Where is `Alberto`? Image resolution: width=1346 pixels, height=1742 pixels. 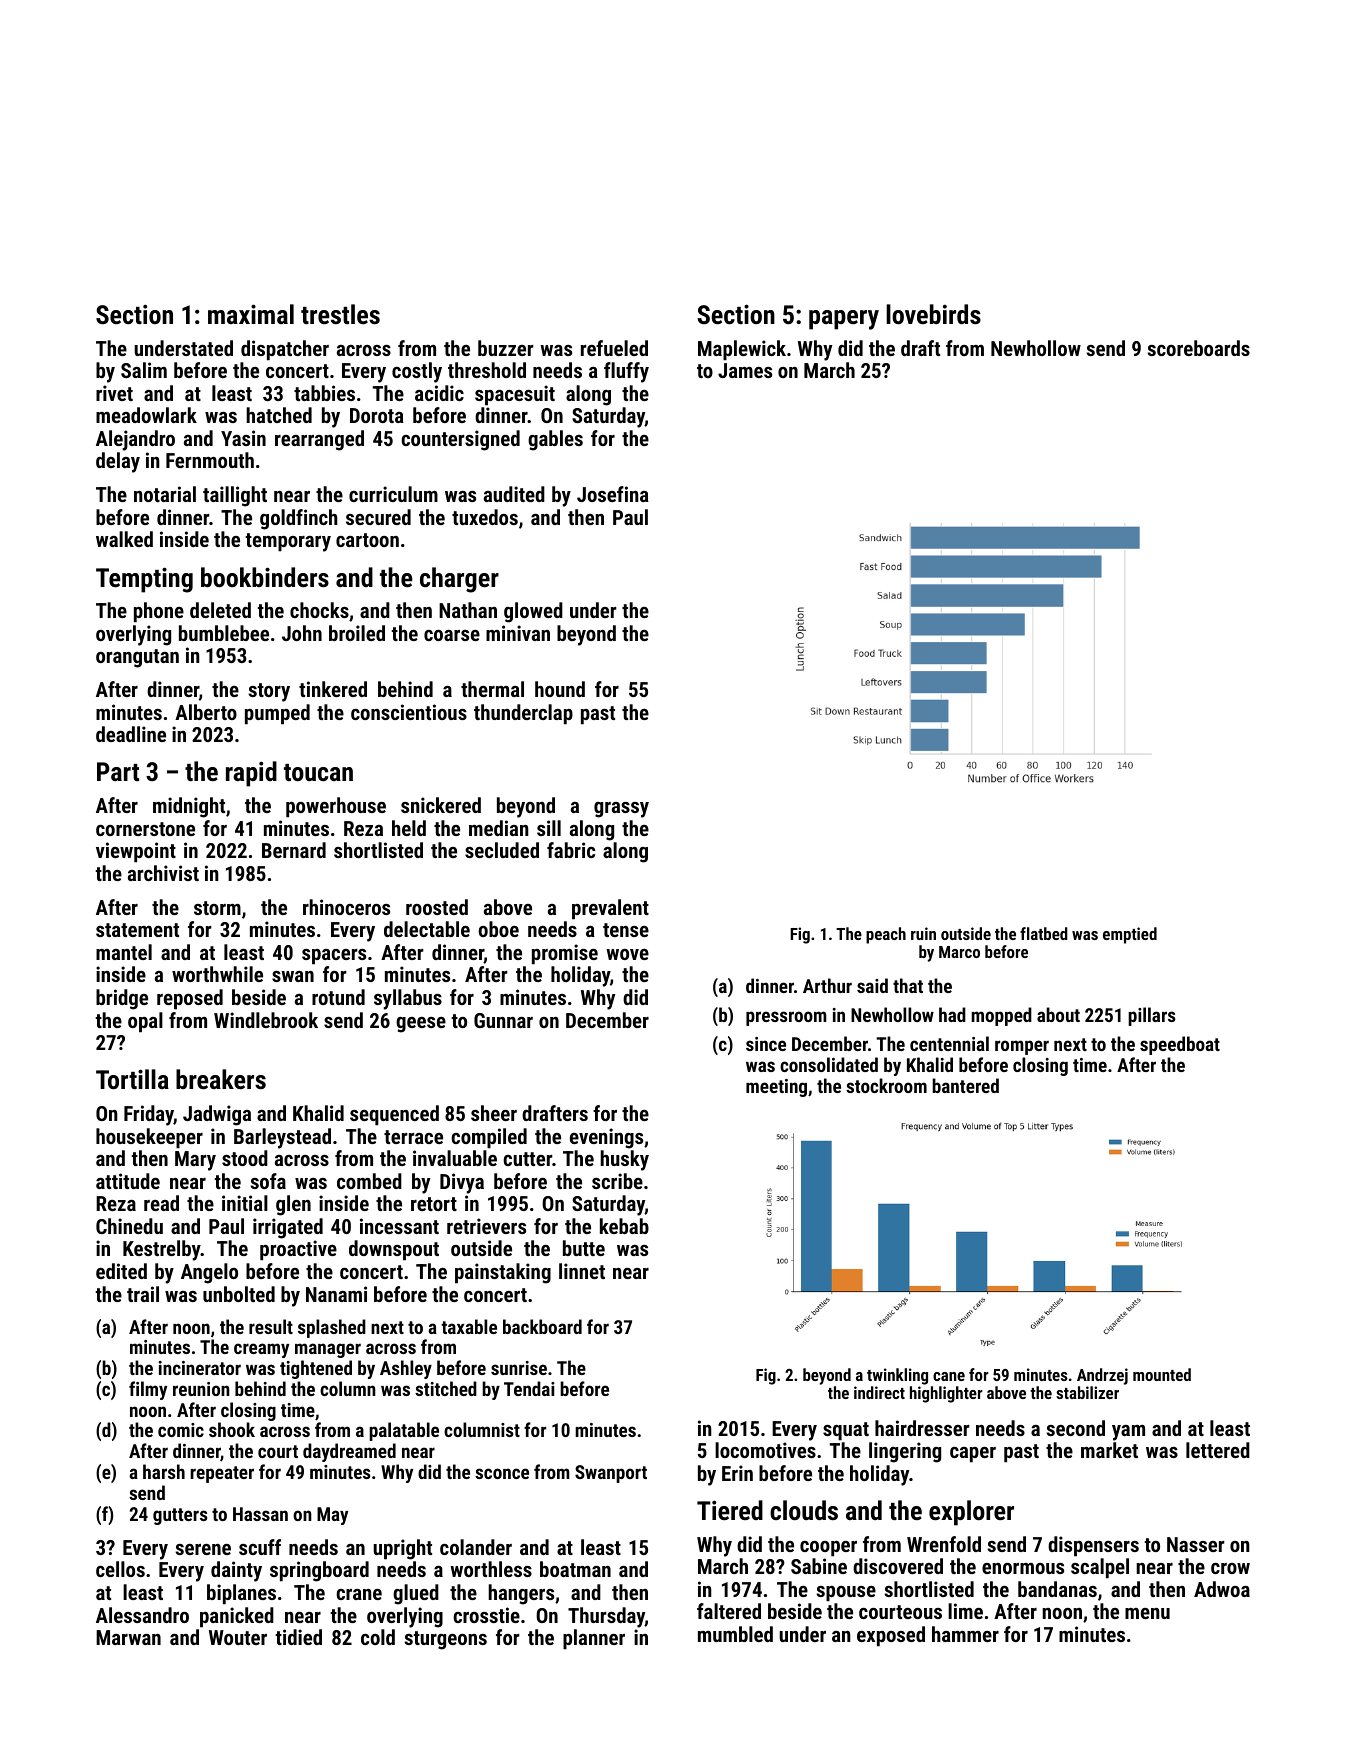 Alberto is located at coordinates (206, 712).
